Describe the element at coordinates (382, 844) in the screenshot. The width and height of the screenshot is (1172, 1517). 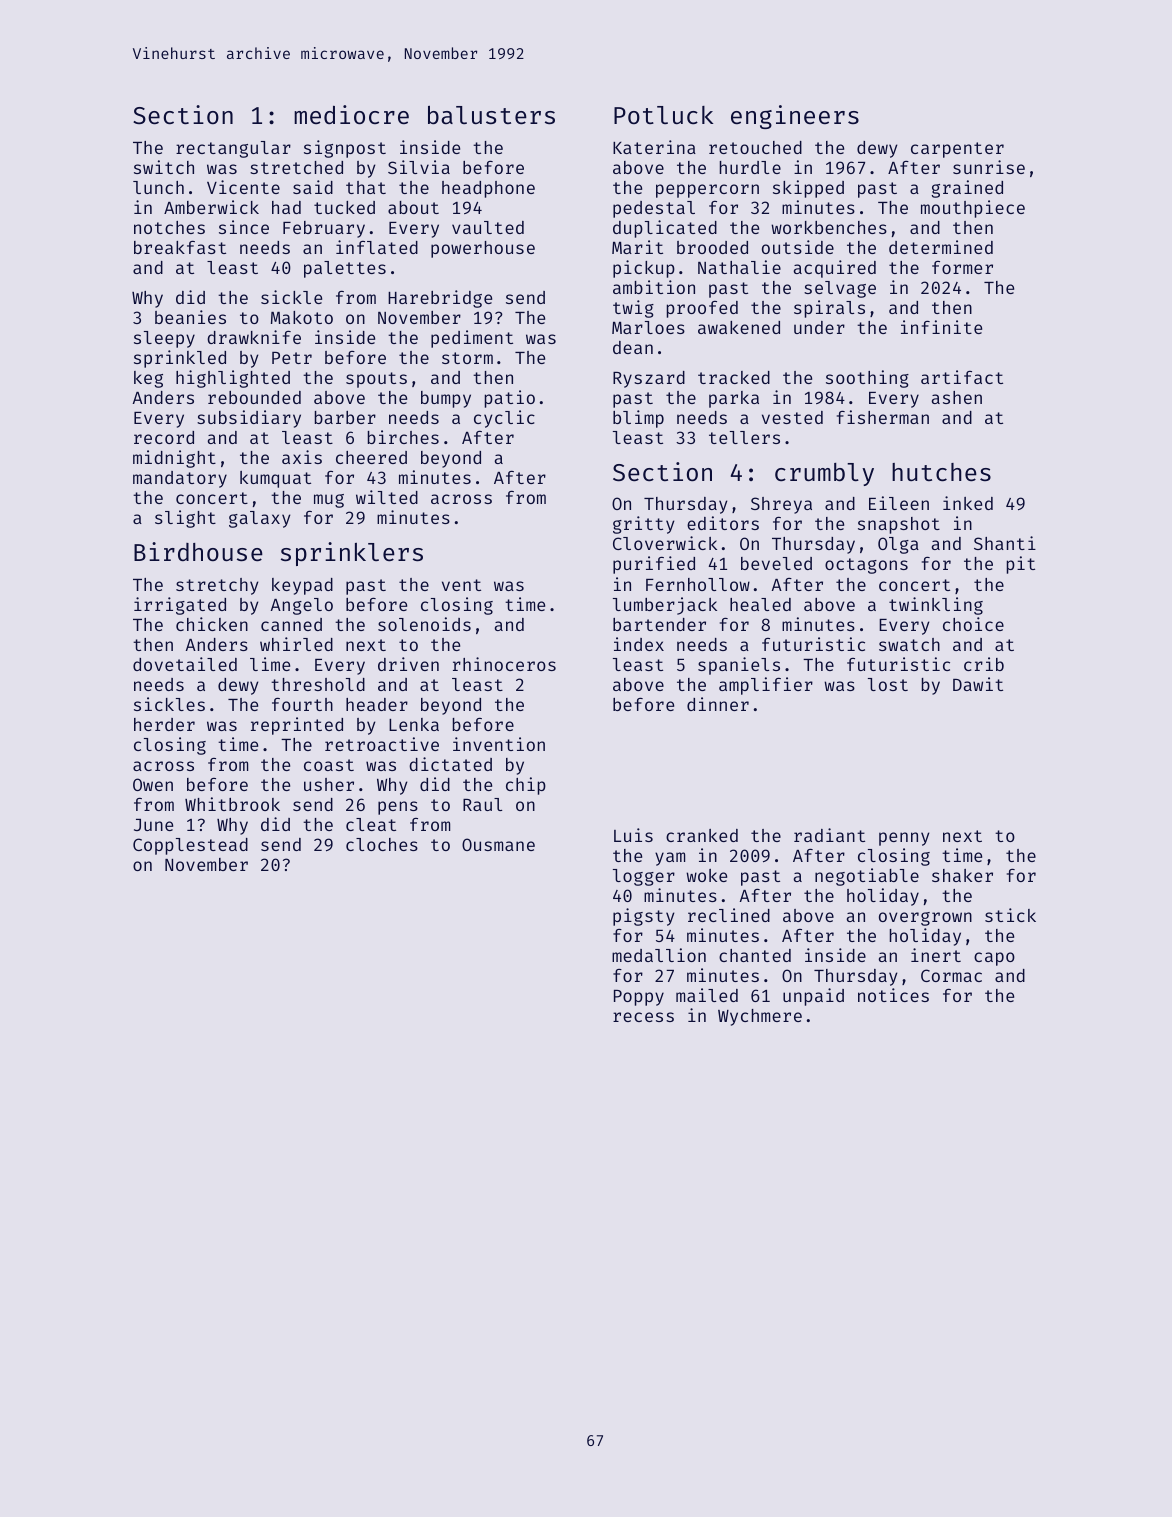
I see `cloches` at that location.
